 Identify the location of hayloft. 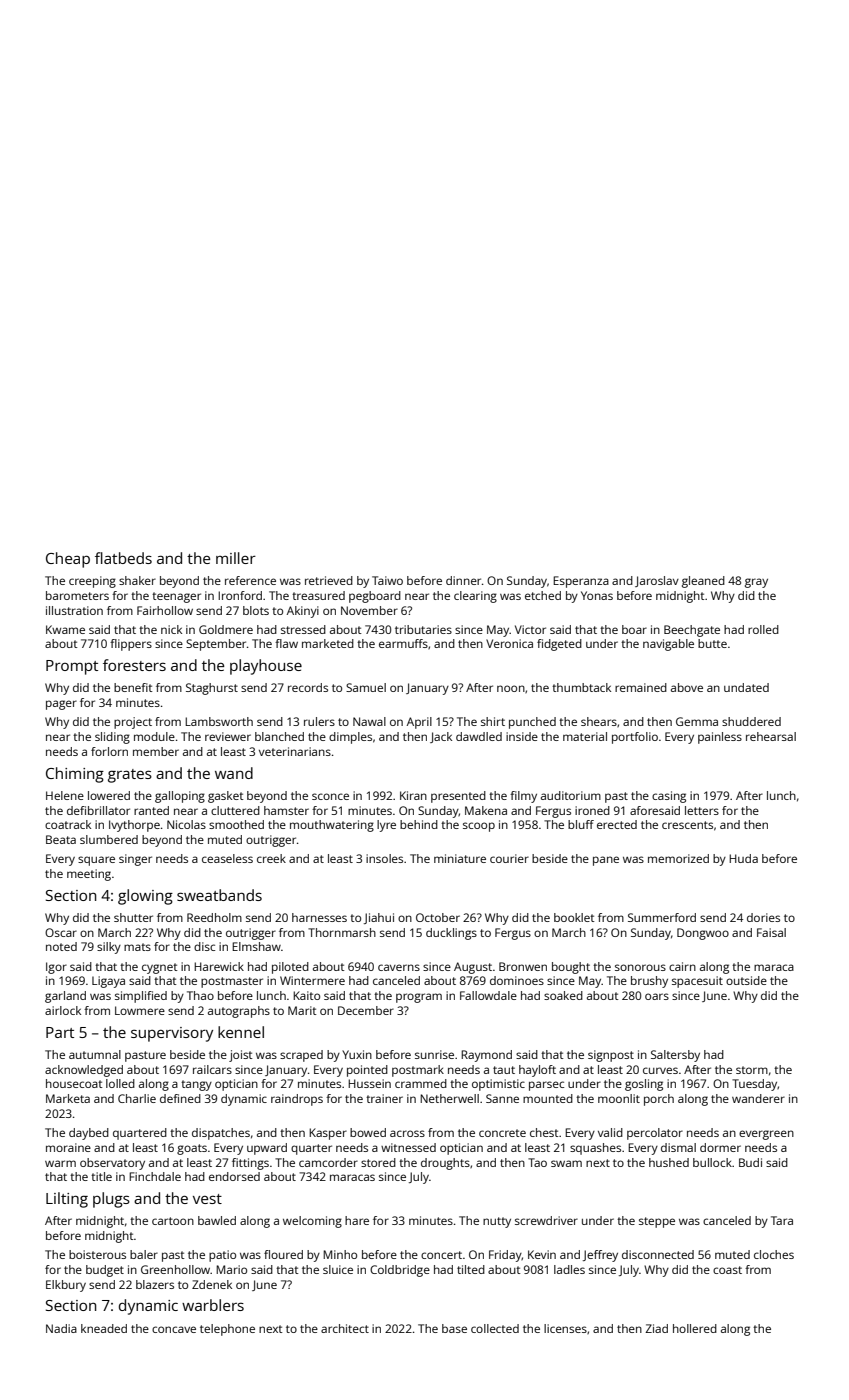
(537, 1071).
